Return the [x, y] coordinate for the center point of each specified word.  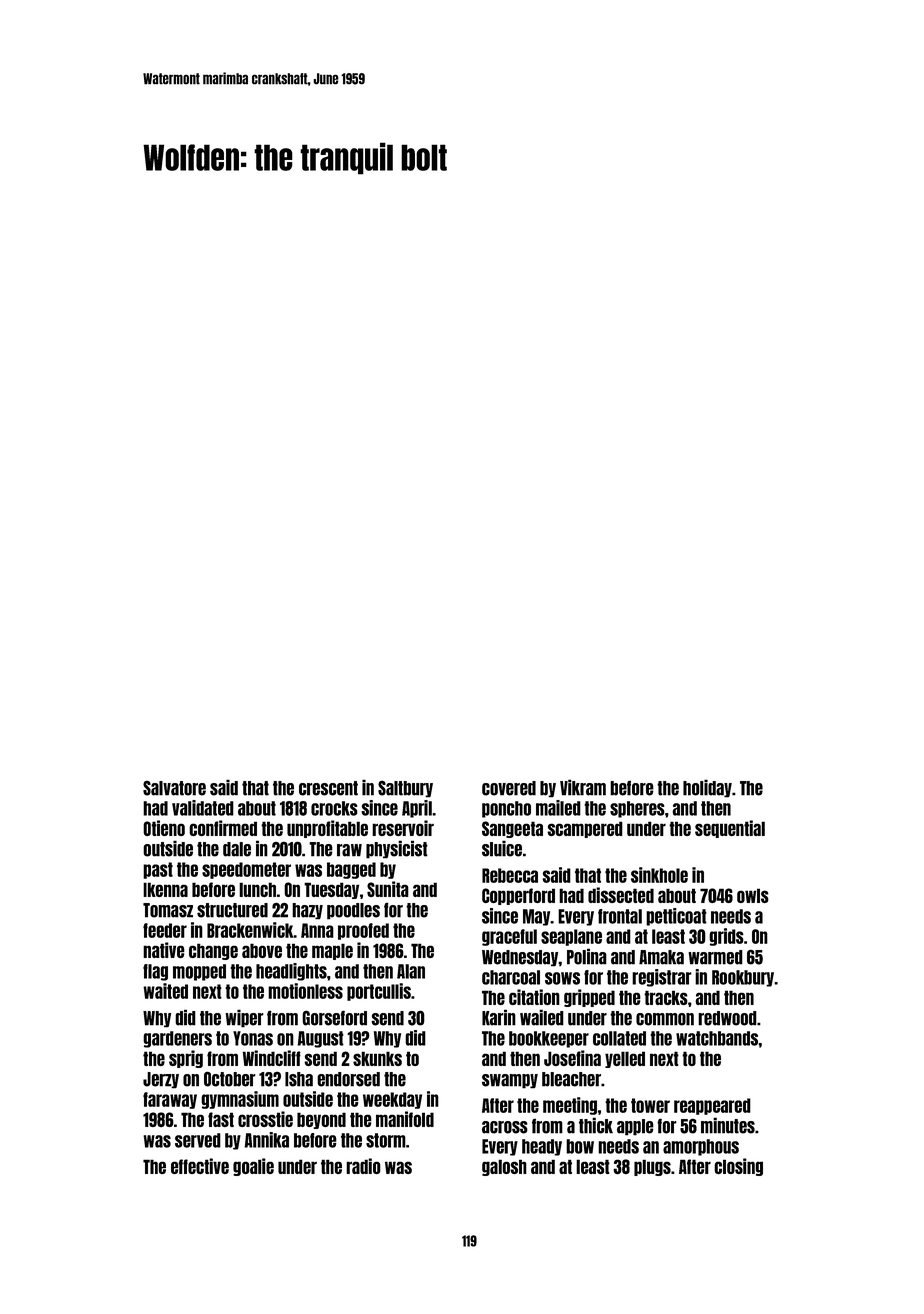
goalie [253, 1167]
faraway [170, 1100]
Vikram [583, 787]
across [505, 1127]
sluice [502, 848]
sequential [730, 829]
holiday [707, 788]
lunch [257, 889]
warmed [716, 957]
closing [738, 1167]
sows [562, 978]
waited [165, 991]
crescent [328, 788]
